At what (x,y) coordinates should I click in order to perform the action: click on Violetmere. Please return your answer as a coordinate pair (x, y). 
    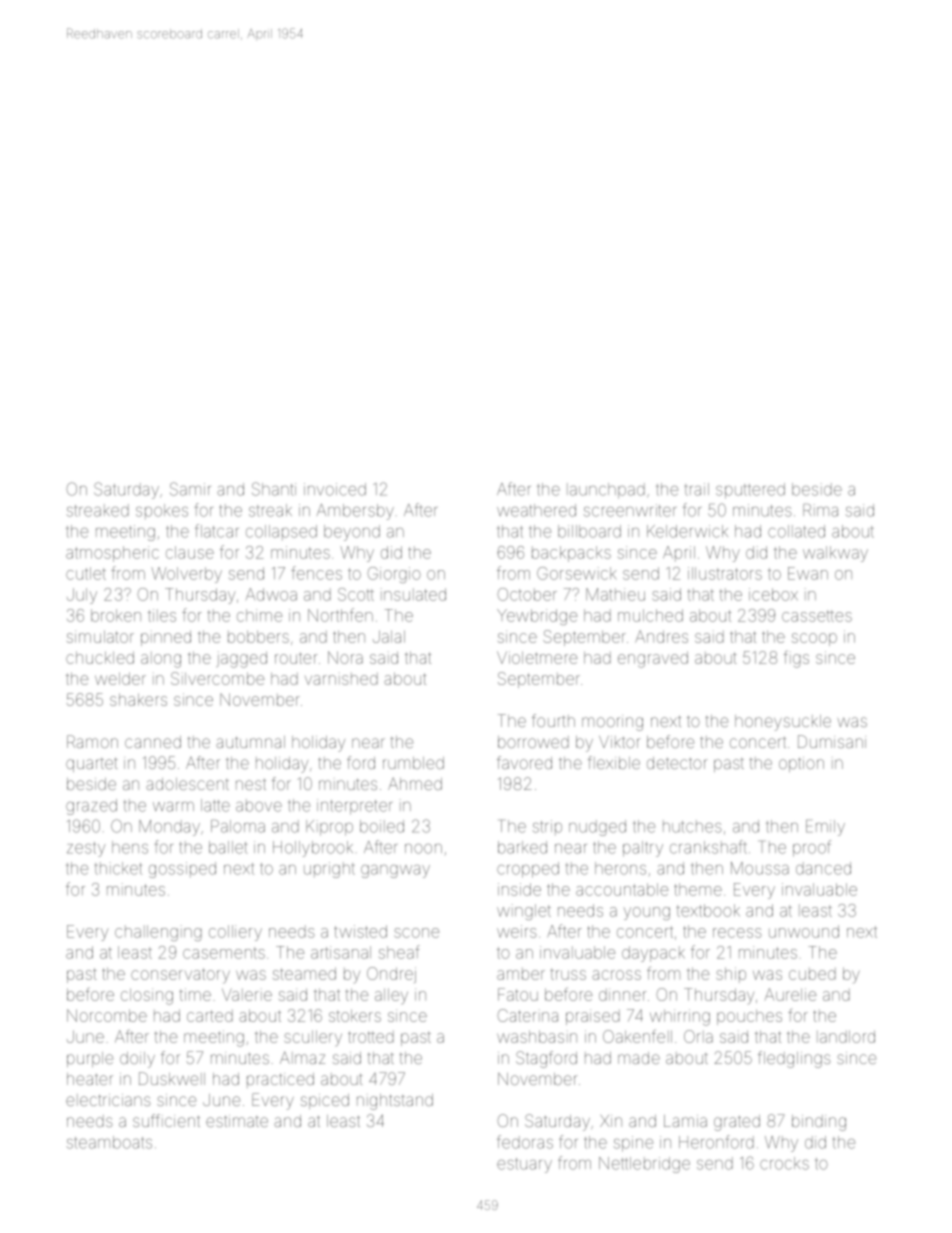
    Looking at the image, I should click on (537, 657).
